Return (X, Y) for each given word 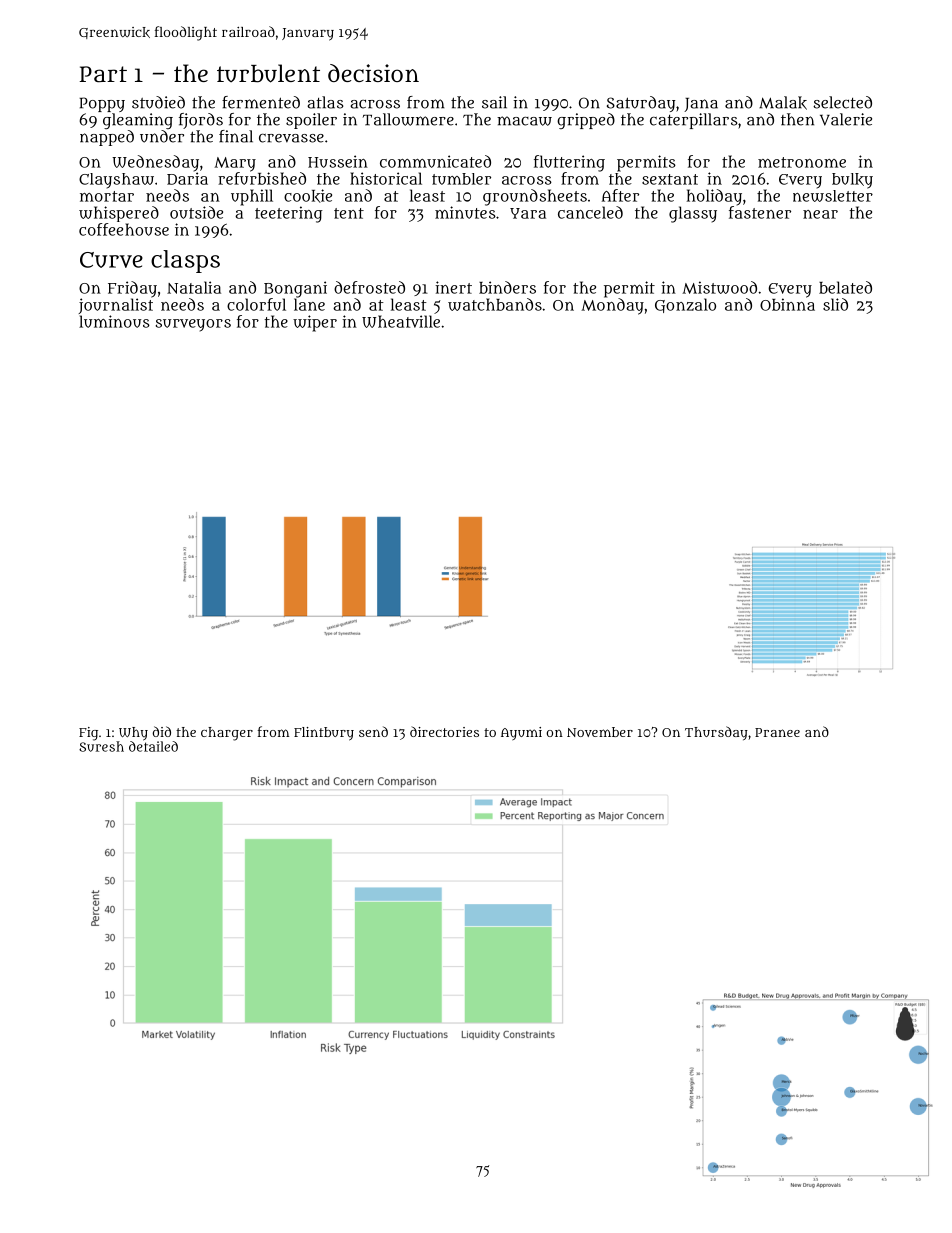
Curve (111, 260)
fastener (760, 212)
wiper (315, 323)
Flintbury (324, 734)
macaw (524, 121)
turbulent (268, 73)
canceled (590, 212)
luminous (114, 321)
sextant (670, 179)
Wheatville (401, 321)
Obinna (787, 304)
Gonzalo (685, 305)
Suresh (101, 746)
